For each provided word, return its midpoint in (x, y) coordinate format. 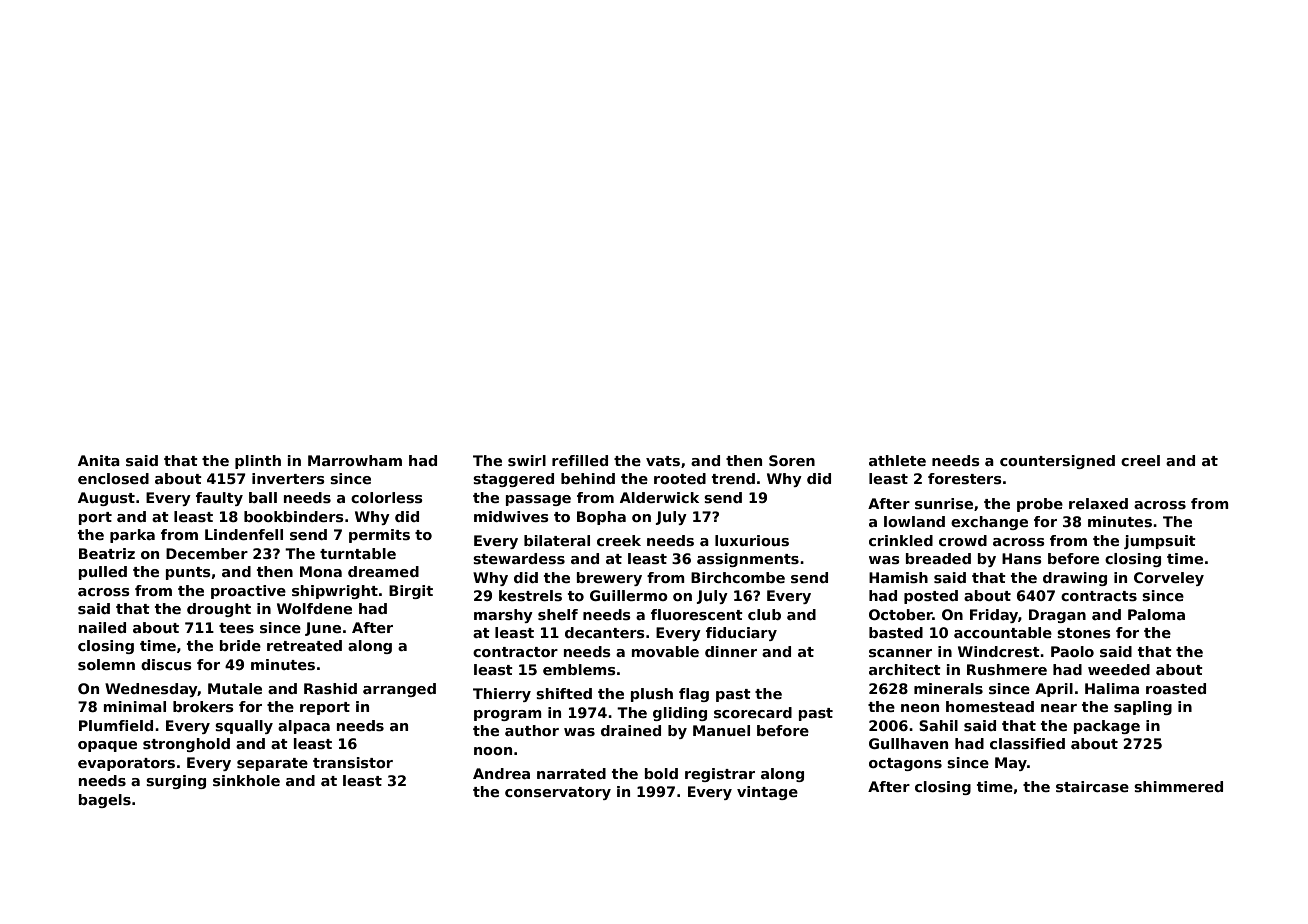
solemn (106, 664)
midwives (511, 516)
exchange (989, 523)
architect (905, 669)
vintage (767, 793)
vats (663, 461)
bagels (105, 801)
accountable (1003, 632)
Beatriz (107, 553)
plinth (258, 462)
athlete (897, 460)
